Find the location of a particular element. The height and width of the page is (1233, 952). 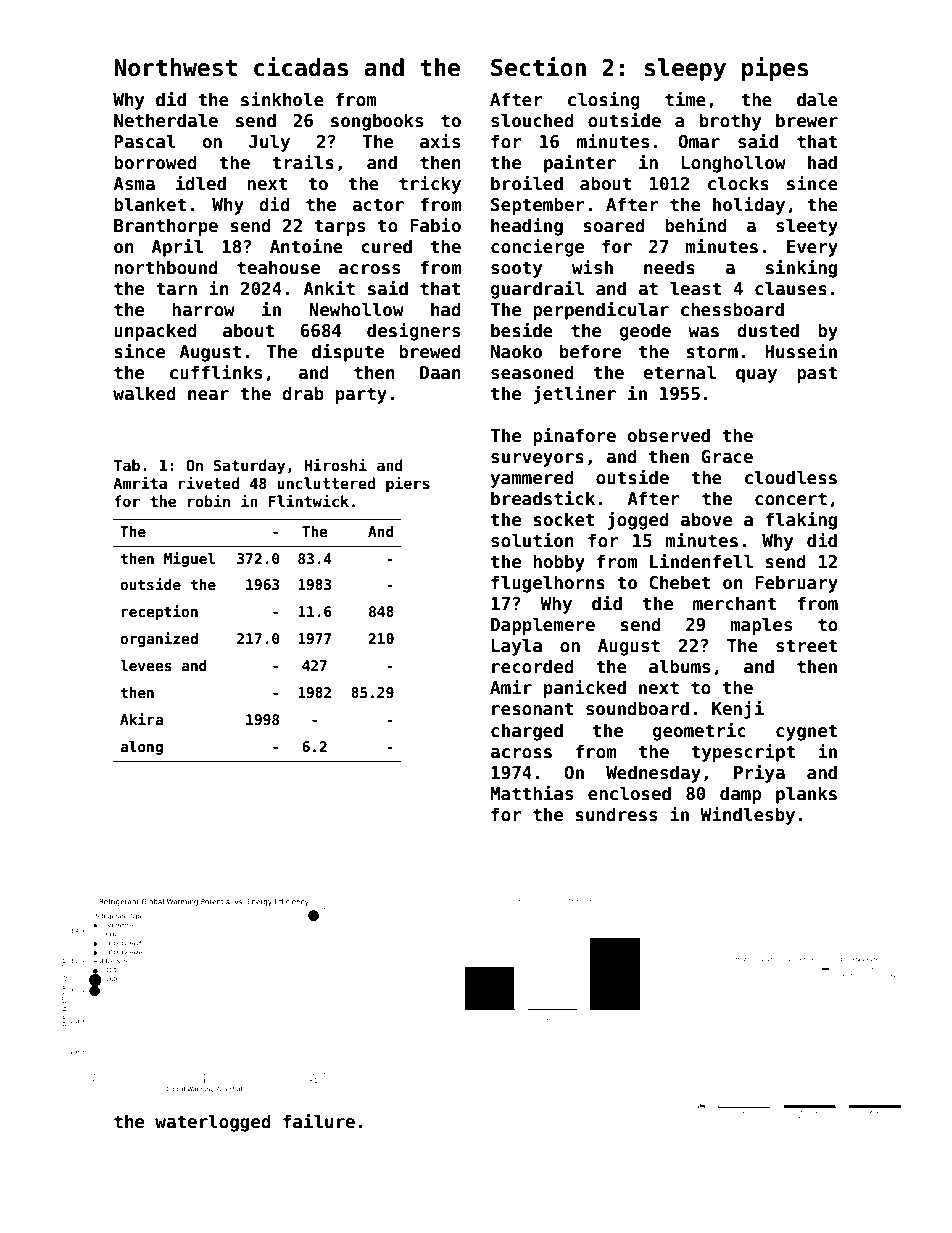

painter is located at coordinates (580, 163).
